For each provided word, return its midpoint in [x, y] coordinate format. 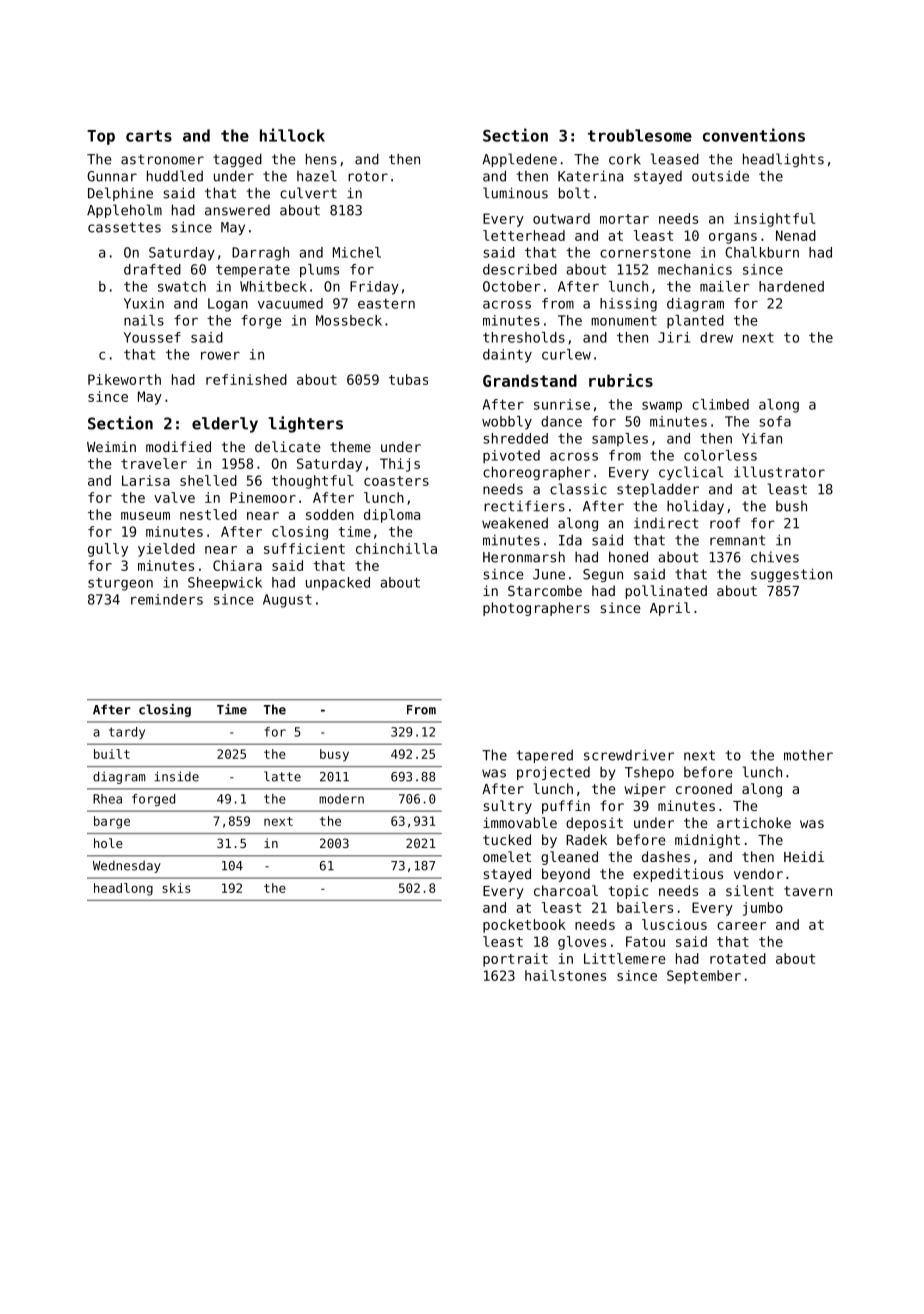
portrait [515, 960]
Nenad [796, 235]
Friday [374, 288]
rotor [368, 176]
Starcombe [545, 590]
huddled [175, 176]
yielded [166, 550]
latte [282, 776]
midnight [707, 841]
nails [144, 320]
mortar [624, 219]
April [670, 609]
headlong [123, 889]
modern [341, 799]
